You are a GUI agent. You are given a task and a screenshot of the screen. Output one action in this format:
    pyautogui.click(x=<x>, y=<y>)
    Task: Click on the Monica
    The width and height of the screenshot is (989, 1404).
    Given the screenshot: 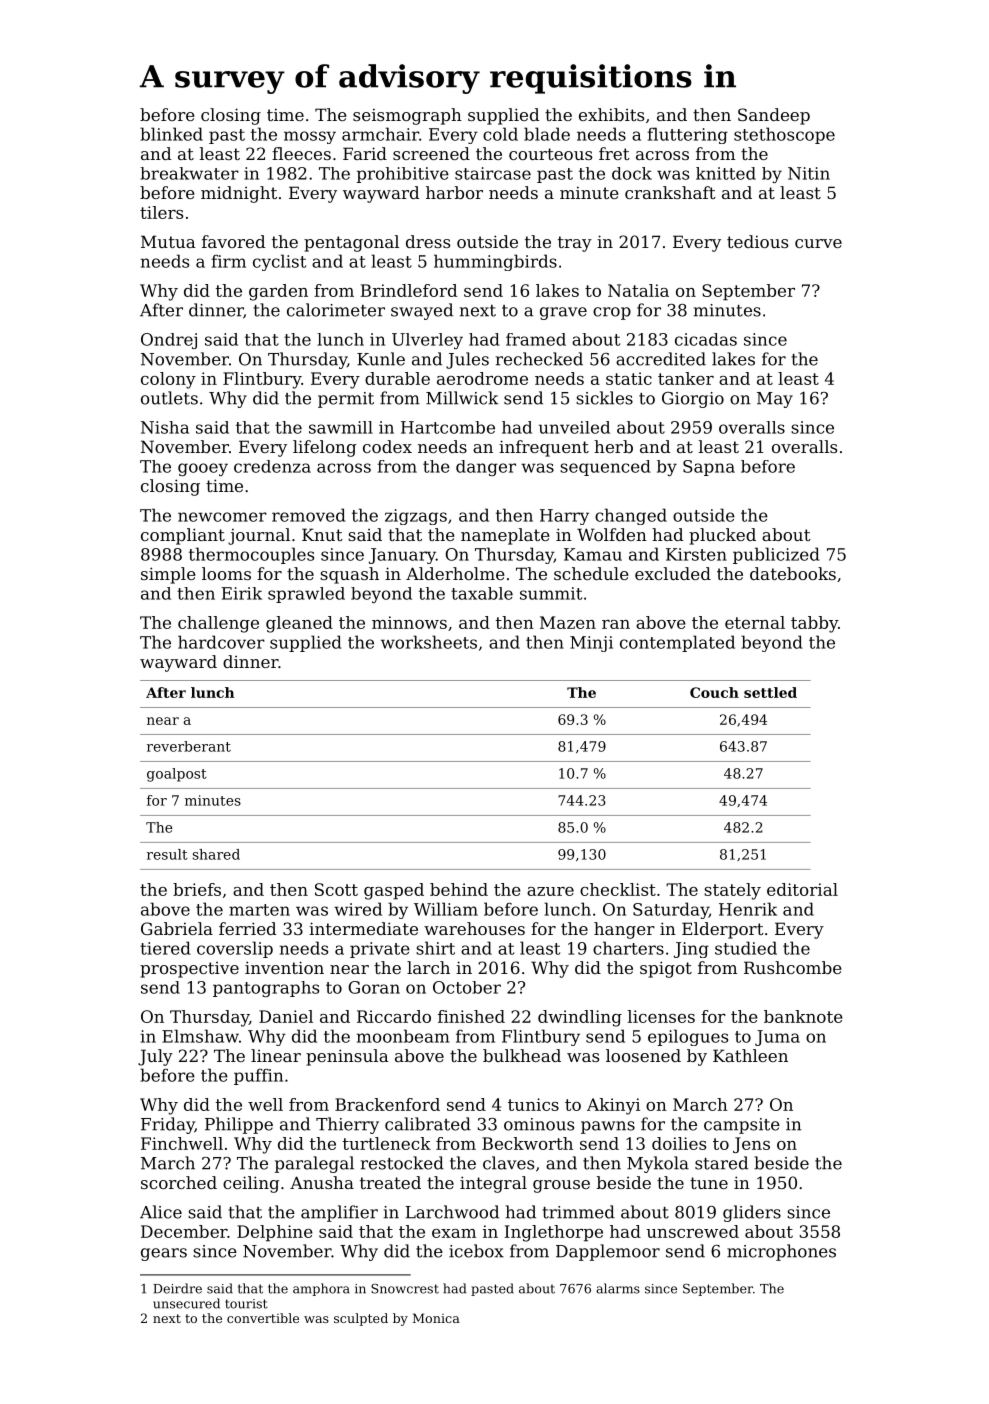 What is the action you would take?
    pyautogui.click(x=436, y=1318)
